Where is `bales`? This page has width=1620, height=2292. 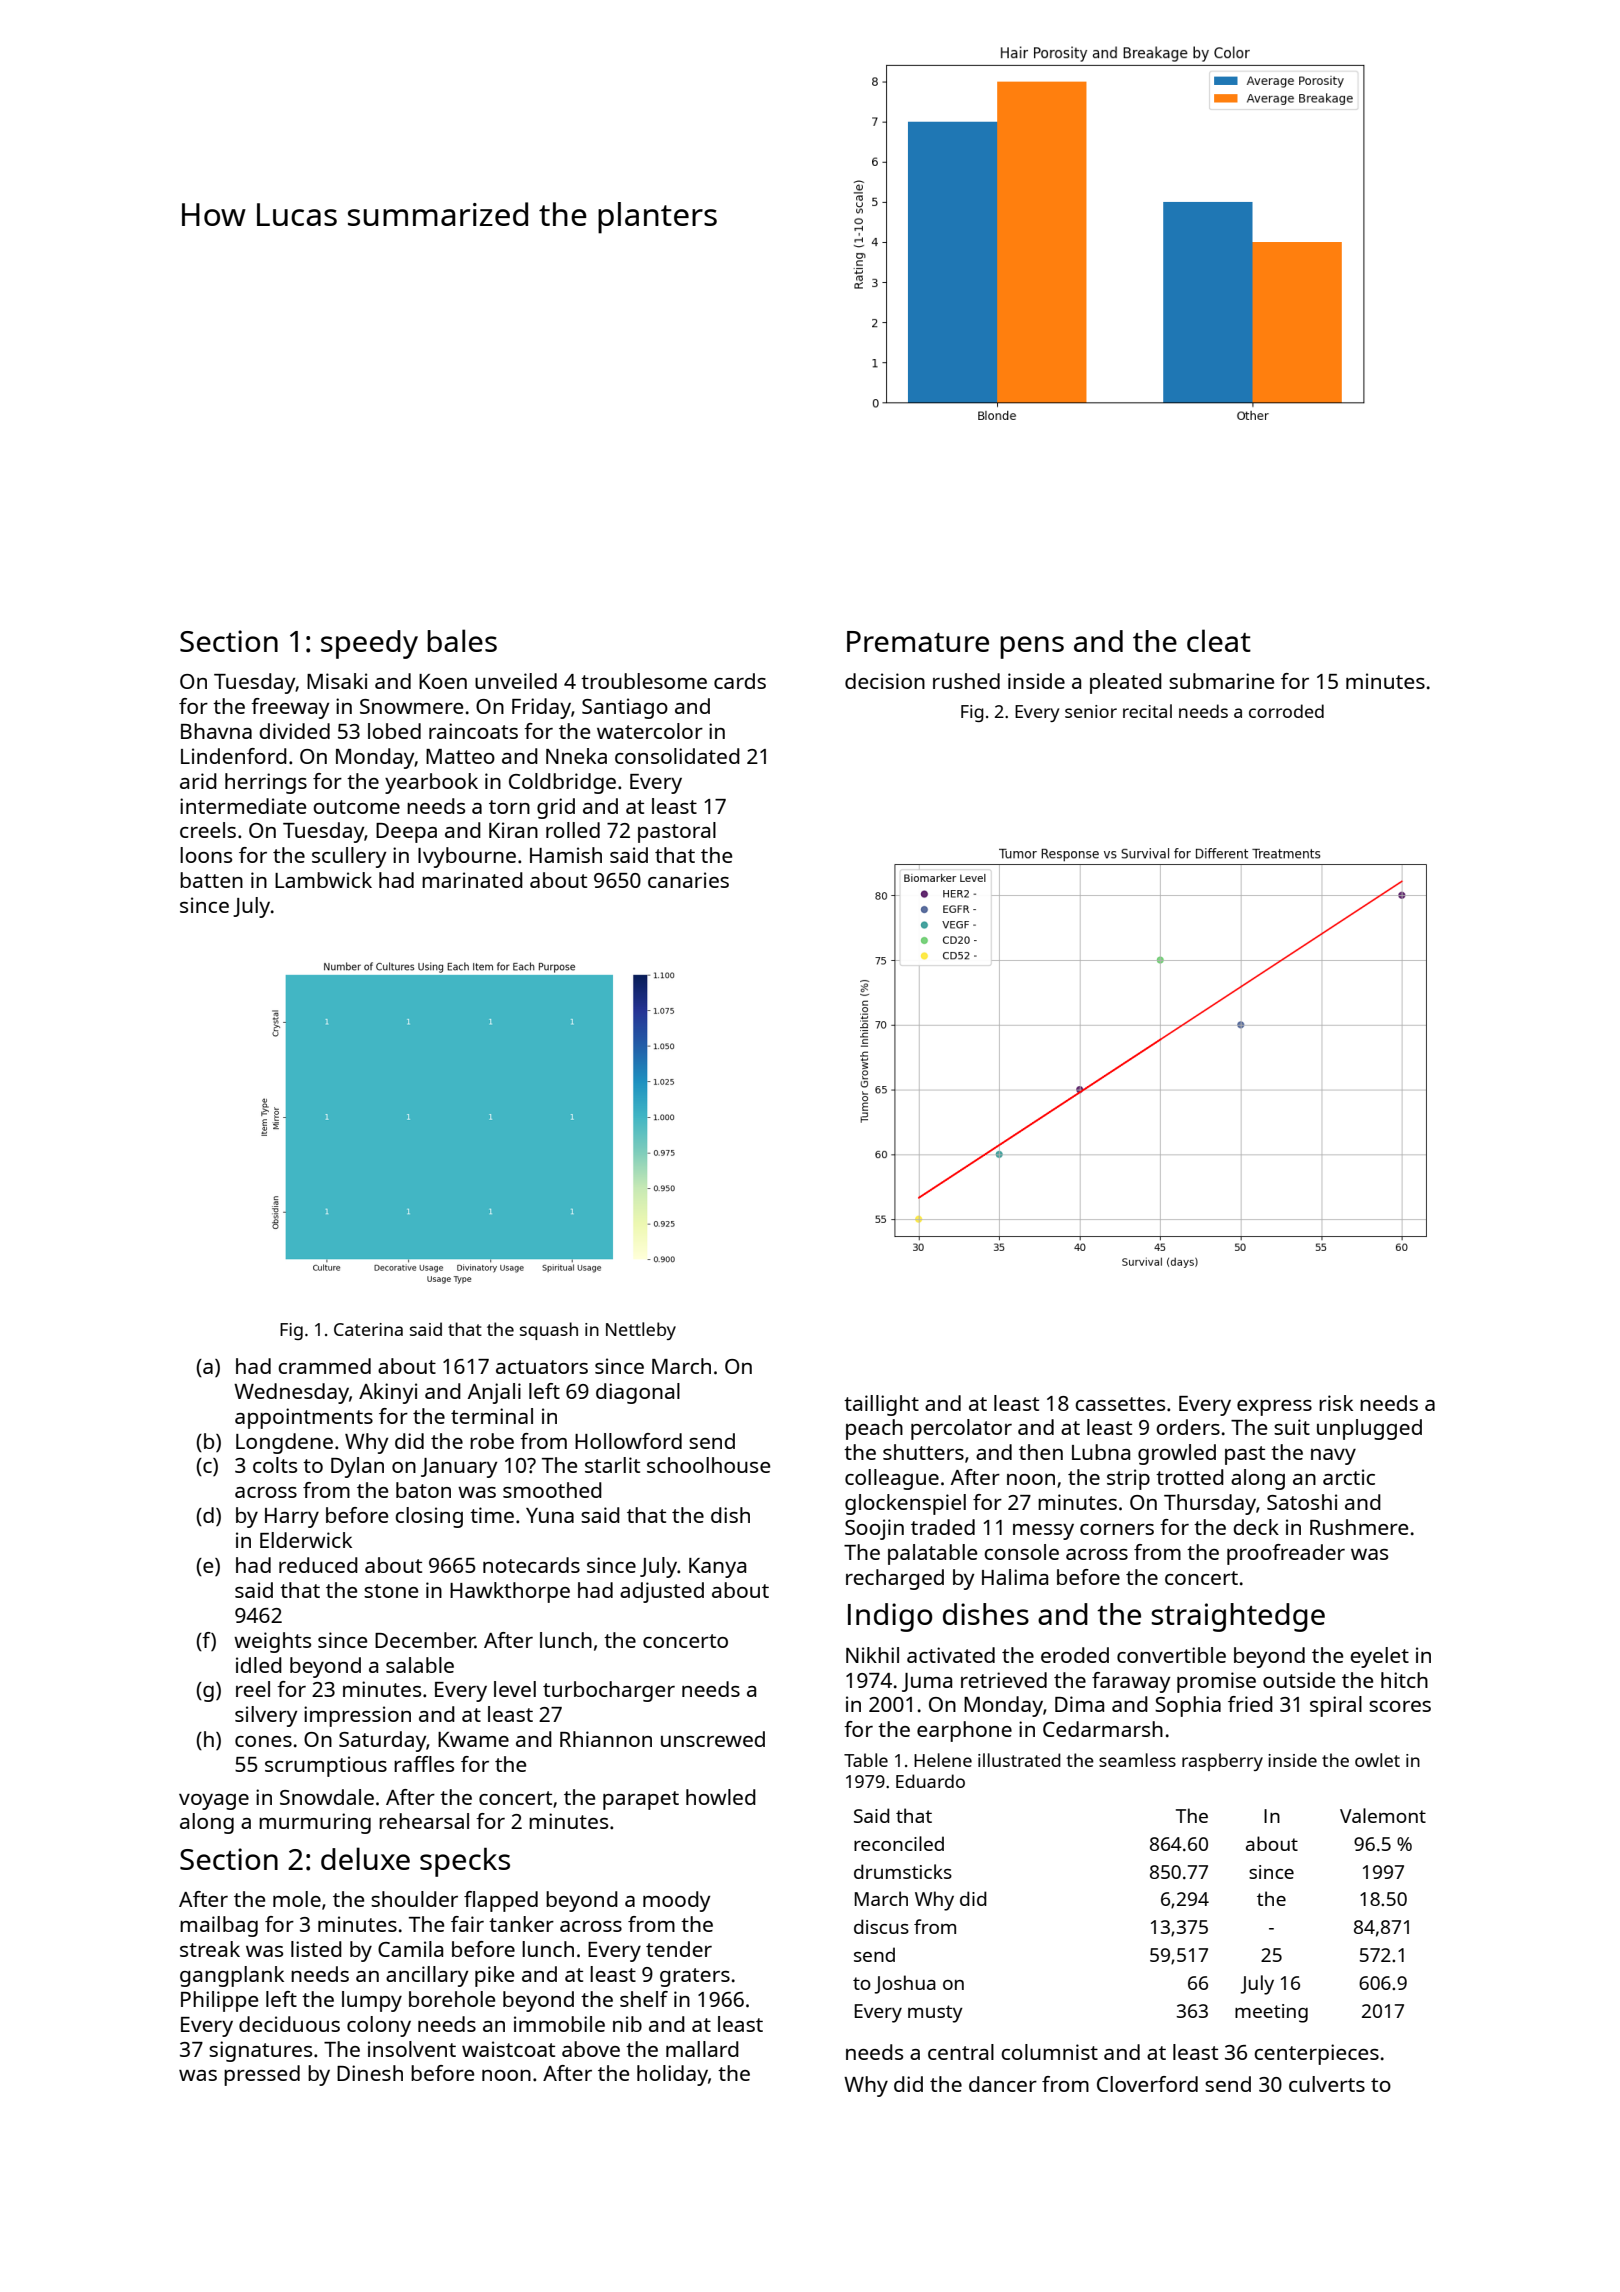
bales is located at coordinates (462, 640).
